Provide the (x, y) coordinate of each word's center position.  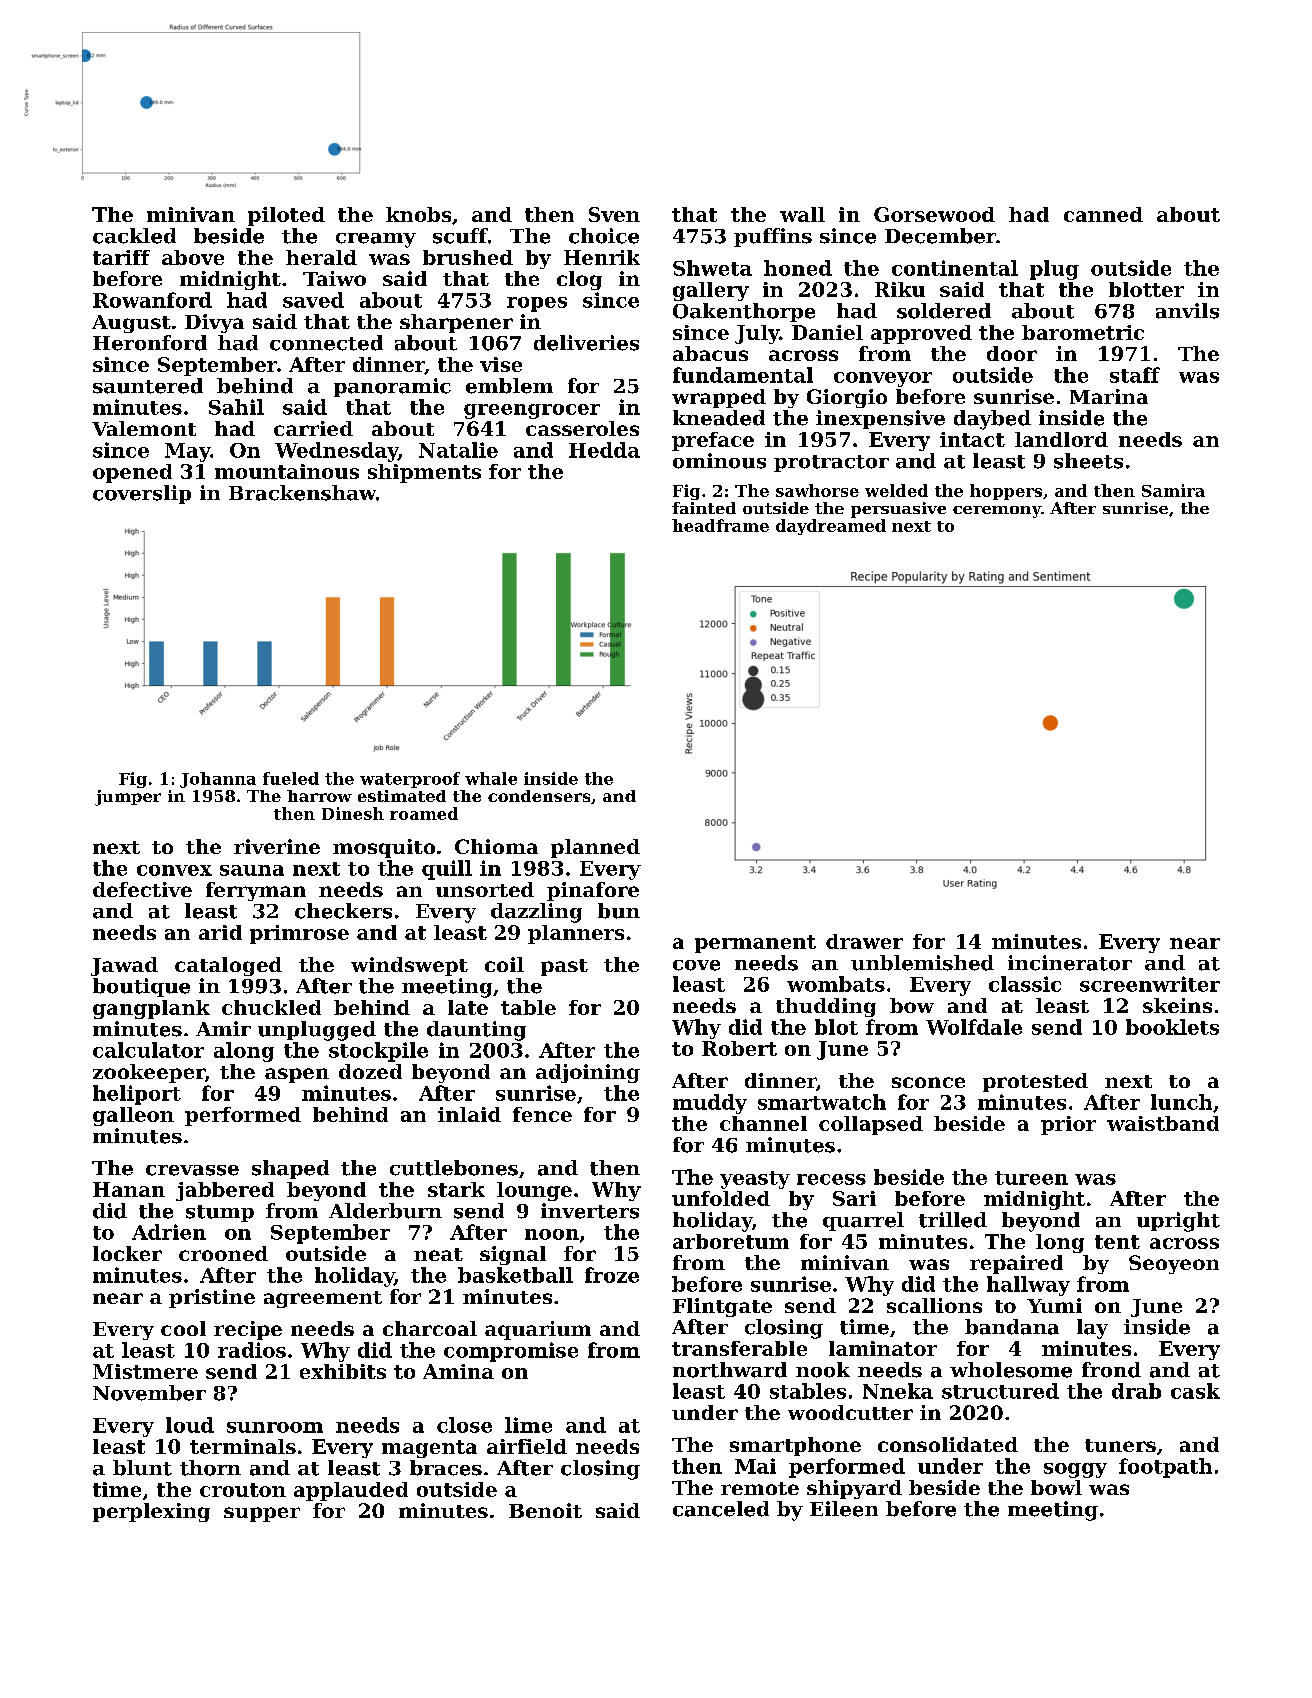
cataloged (228, 966)
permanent (755, 944)
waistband (1163, 1123)
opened (132, 473)
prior (1068, 1125)
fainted (704, 508)
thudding (826, 1007)
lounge (534, 1191)
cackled (134, 236)
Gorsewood (934, 214)
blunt (142, 1468)
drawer (864, 941)
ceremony (997, 512)
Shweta (712, 268)
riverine (277, 846)
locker (127, 1253)
